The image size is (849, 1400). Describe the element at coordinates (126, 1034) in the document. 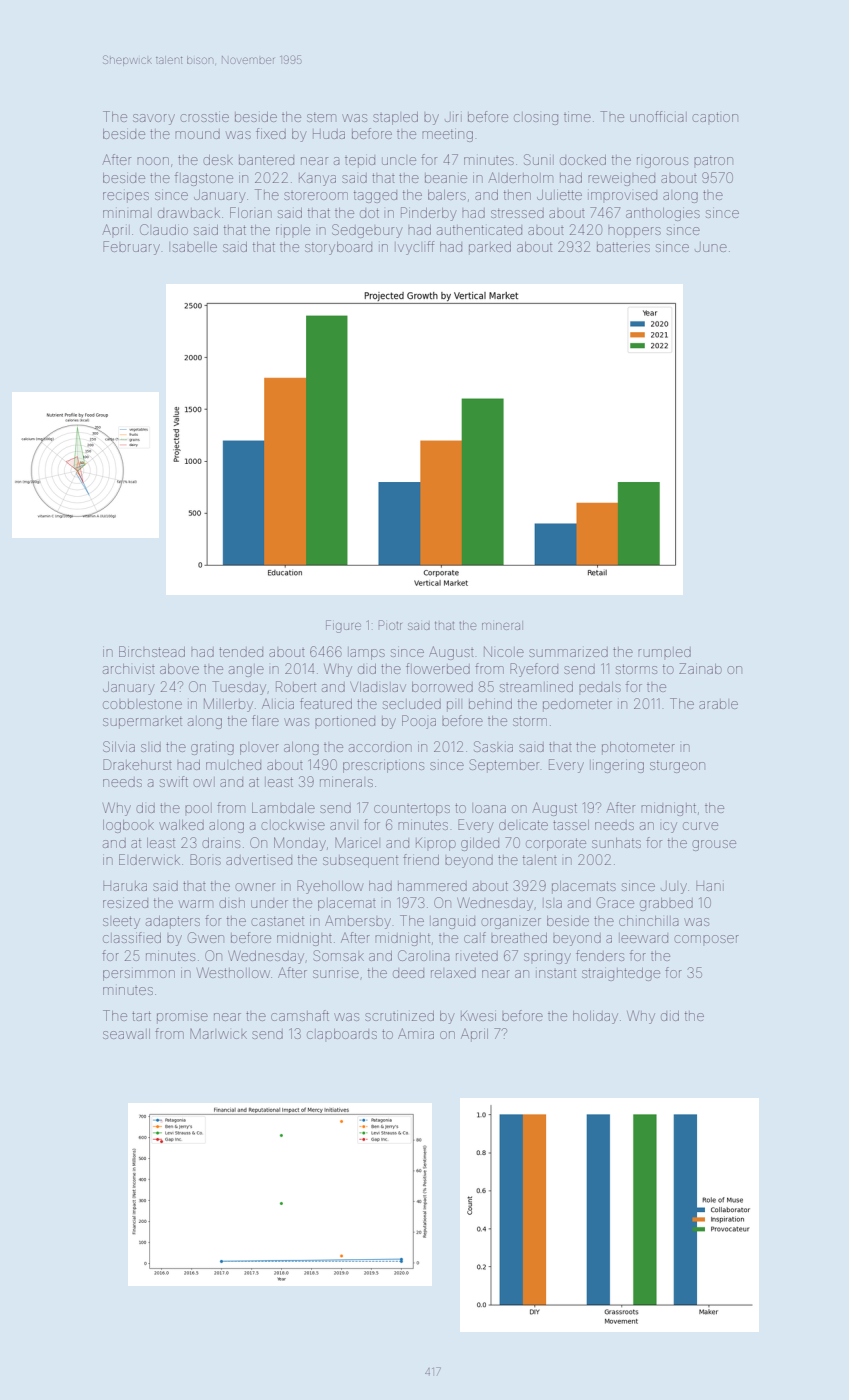

I see `seawall` at that location.
